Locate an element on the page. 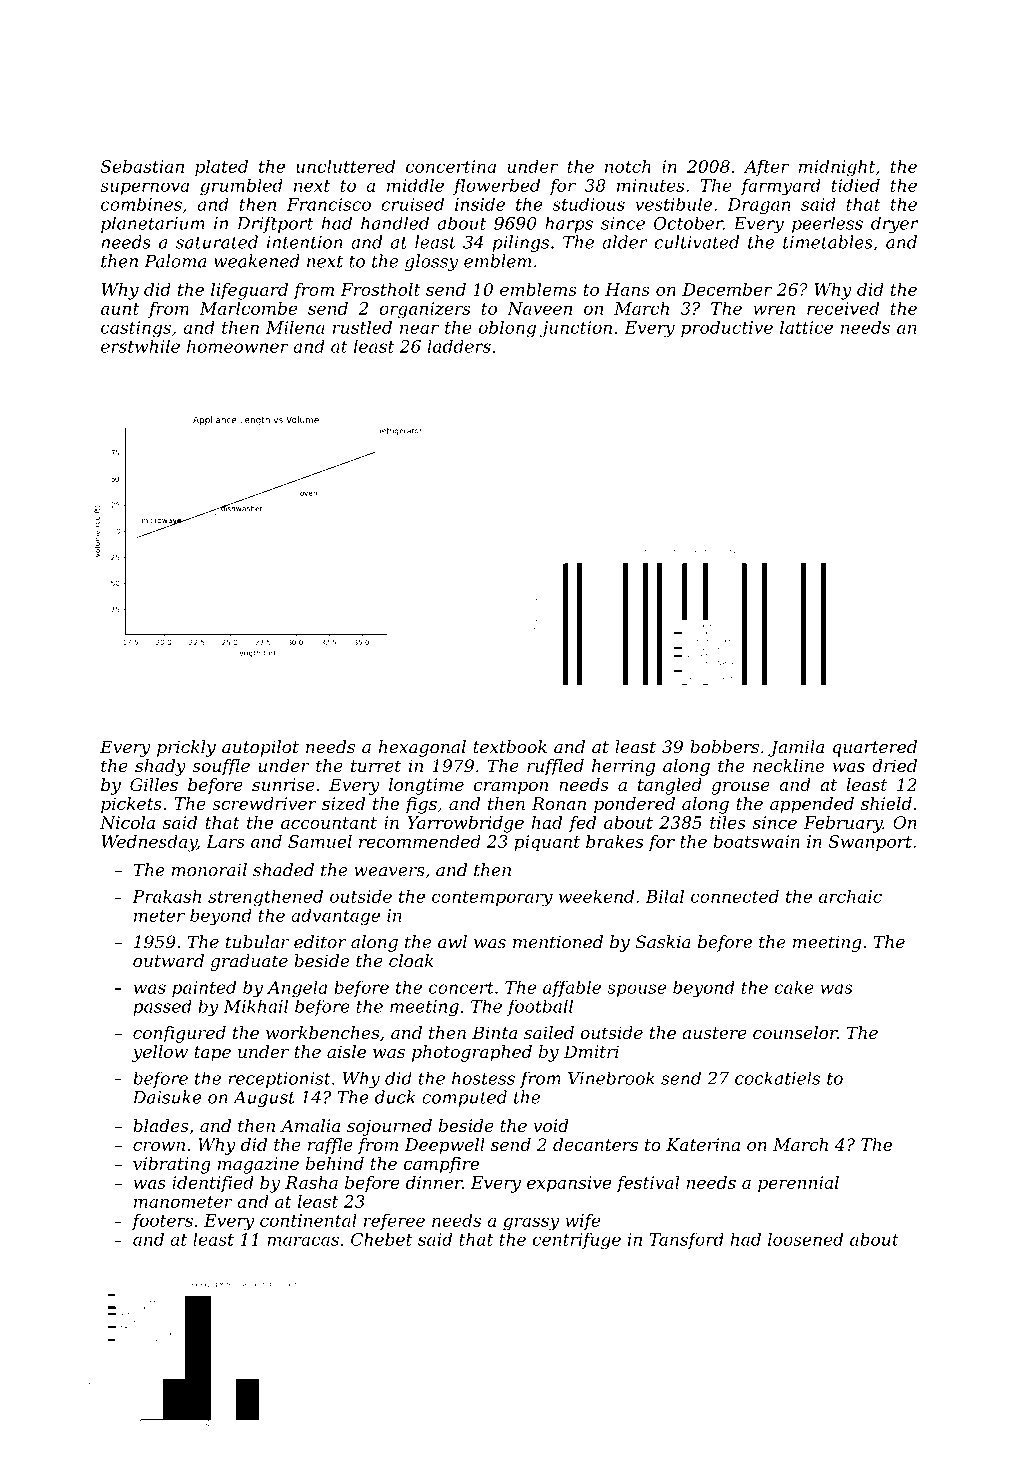  footers is located at coordinates (162, 1221).
